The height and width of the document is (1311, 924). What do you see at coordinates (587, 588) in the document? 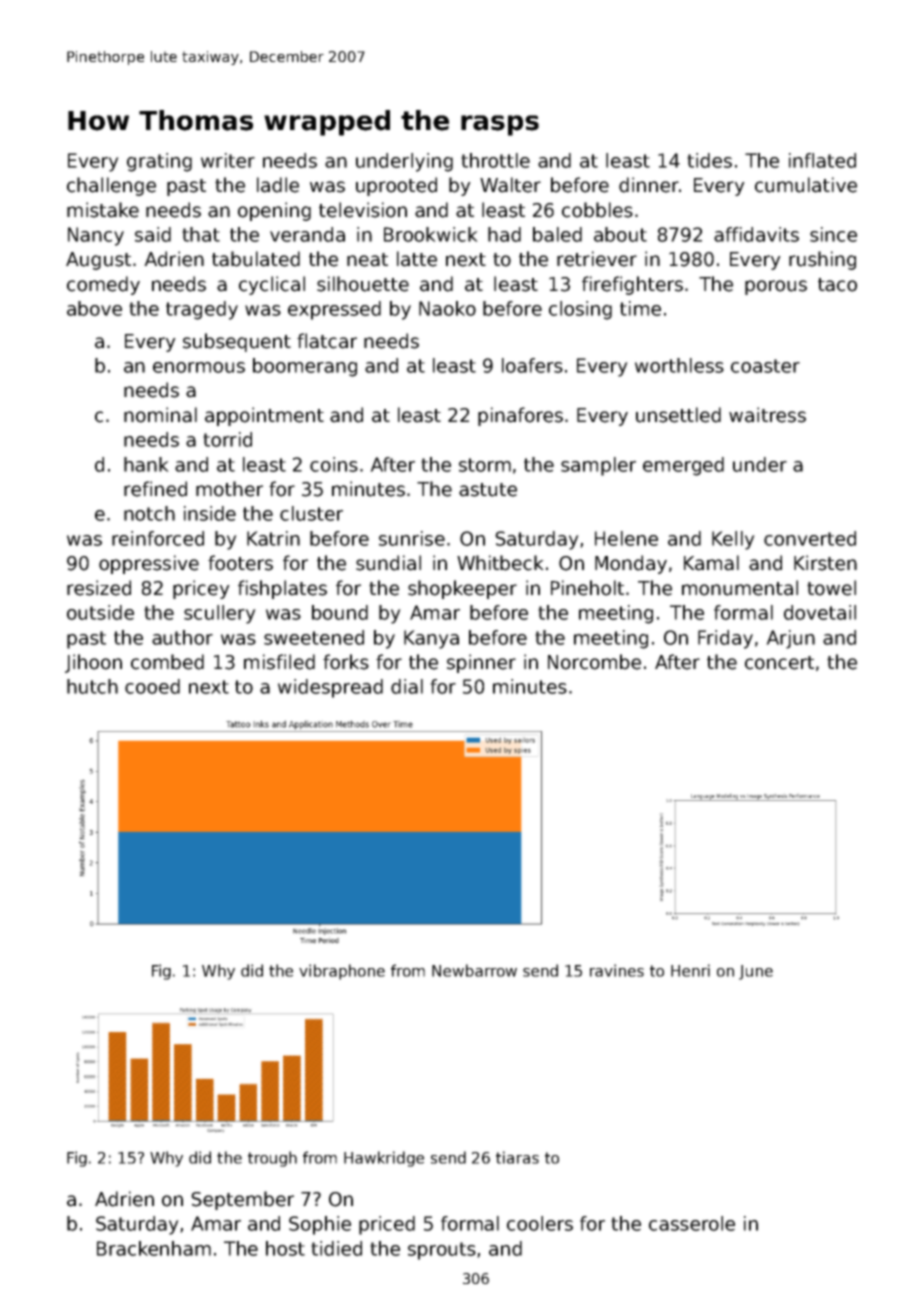
I see `Pineholt` at bounding box center [587, 588].
